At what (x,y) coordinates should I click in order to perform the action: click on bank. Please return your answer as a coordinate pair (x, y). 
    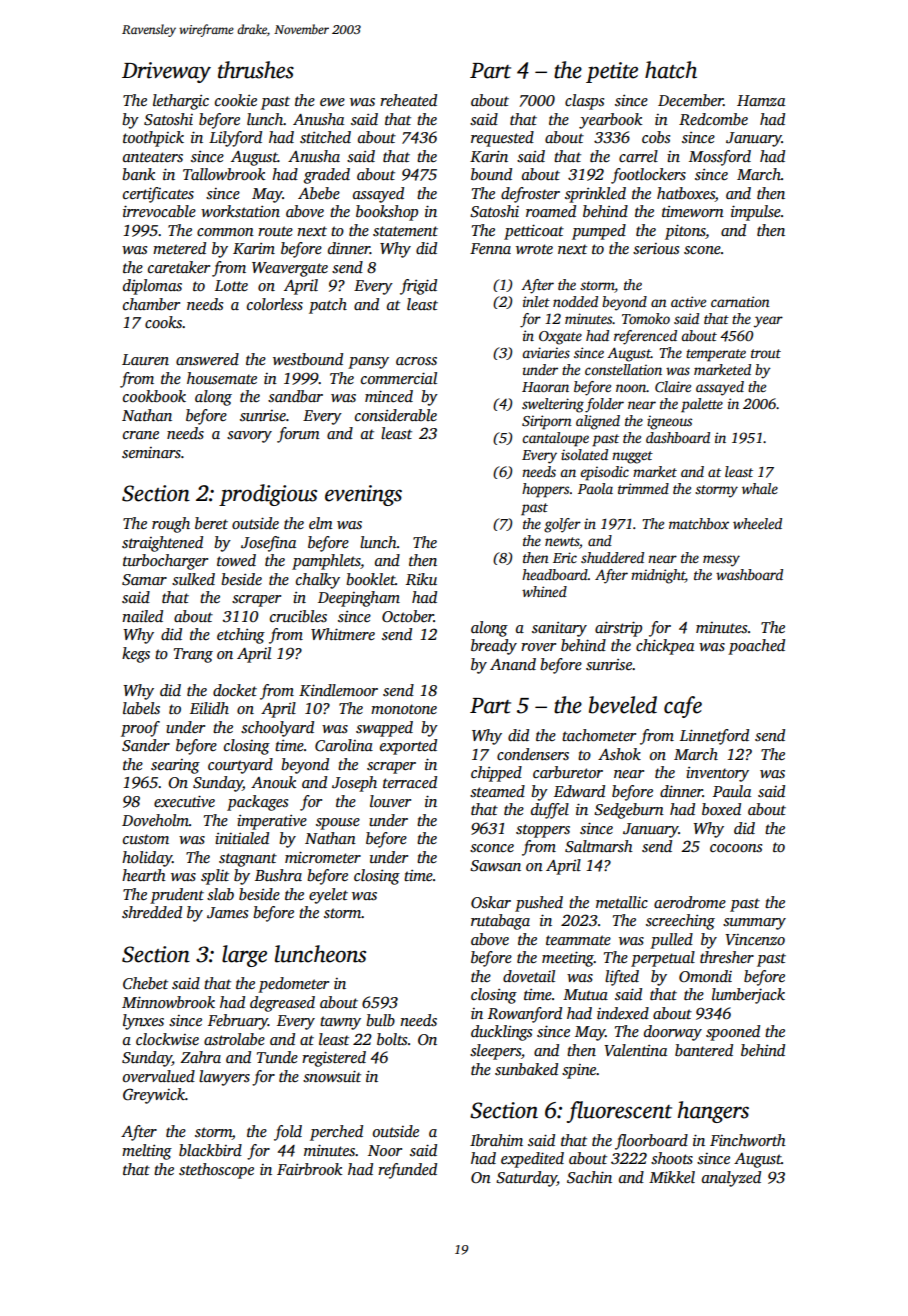
    Looking at the image, I should click on (138, 174).
